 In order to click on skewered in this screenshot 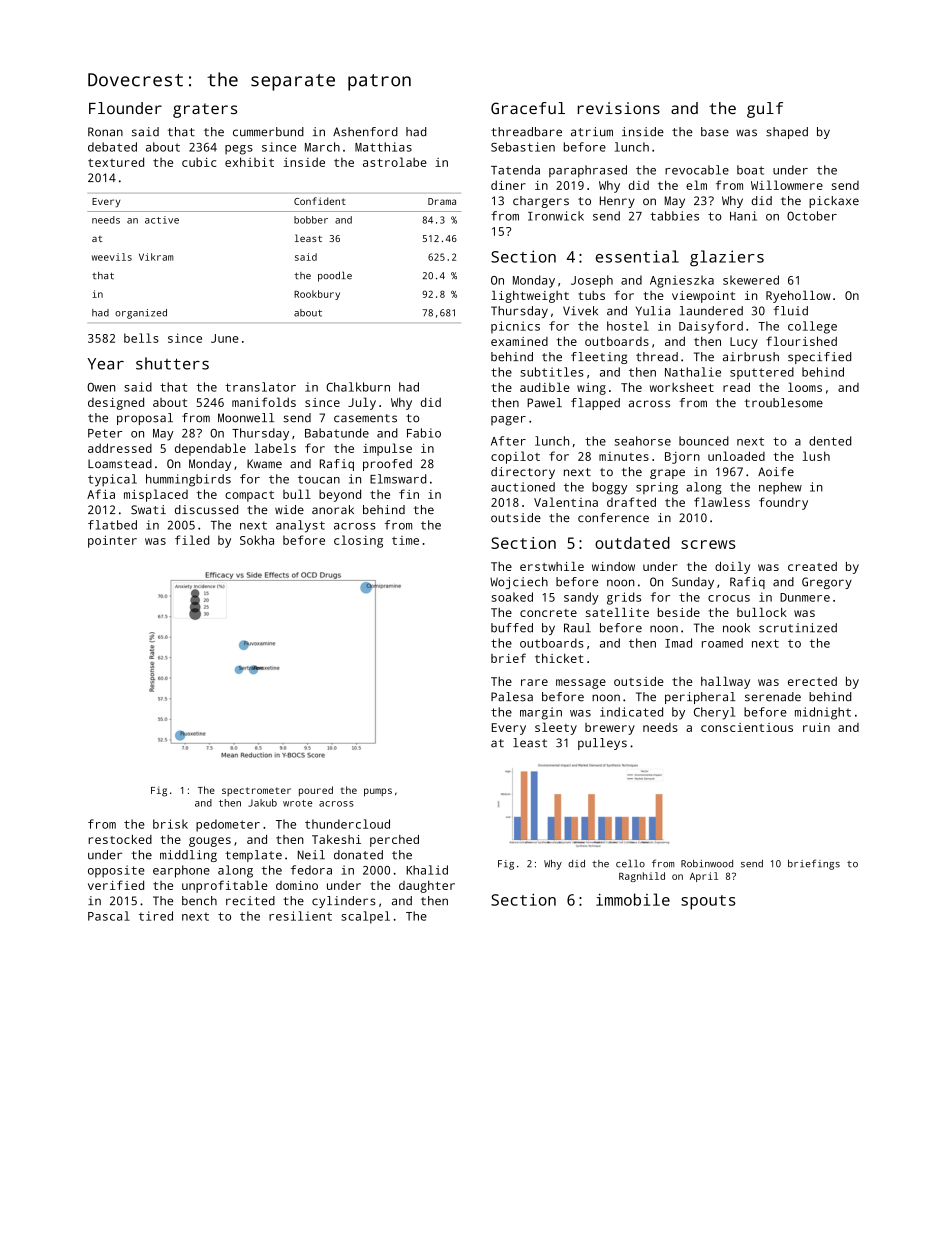, I will do `click(751, 280)`.
